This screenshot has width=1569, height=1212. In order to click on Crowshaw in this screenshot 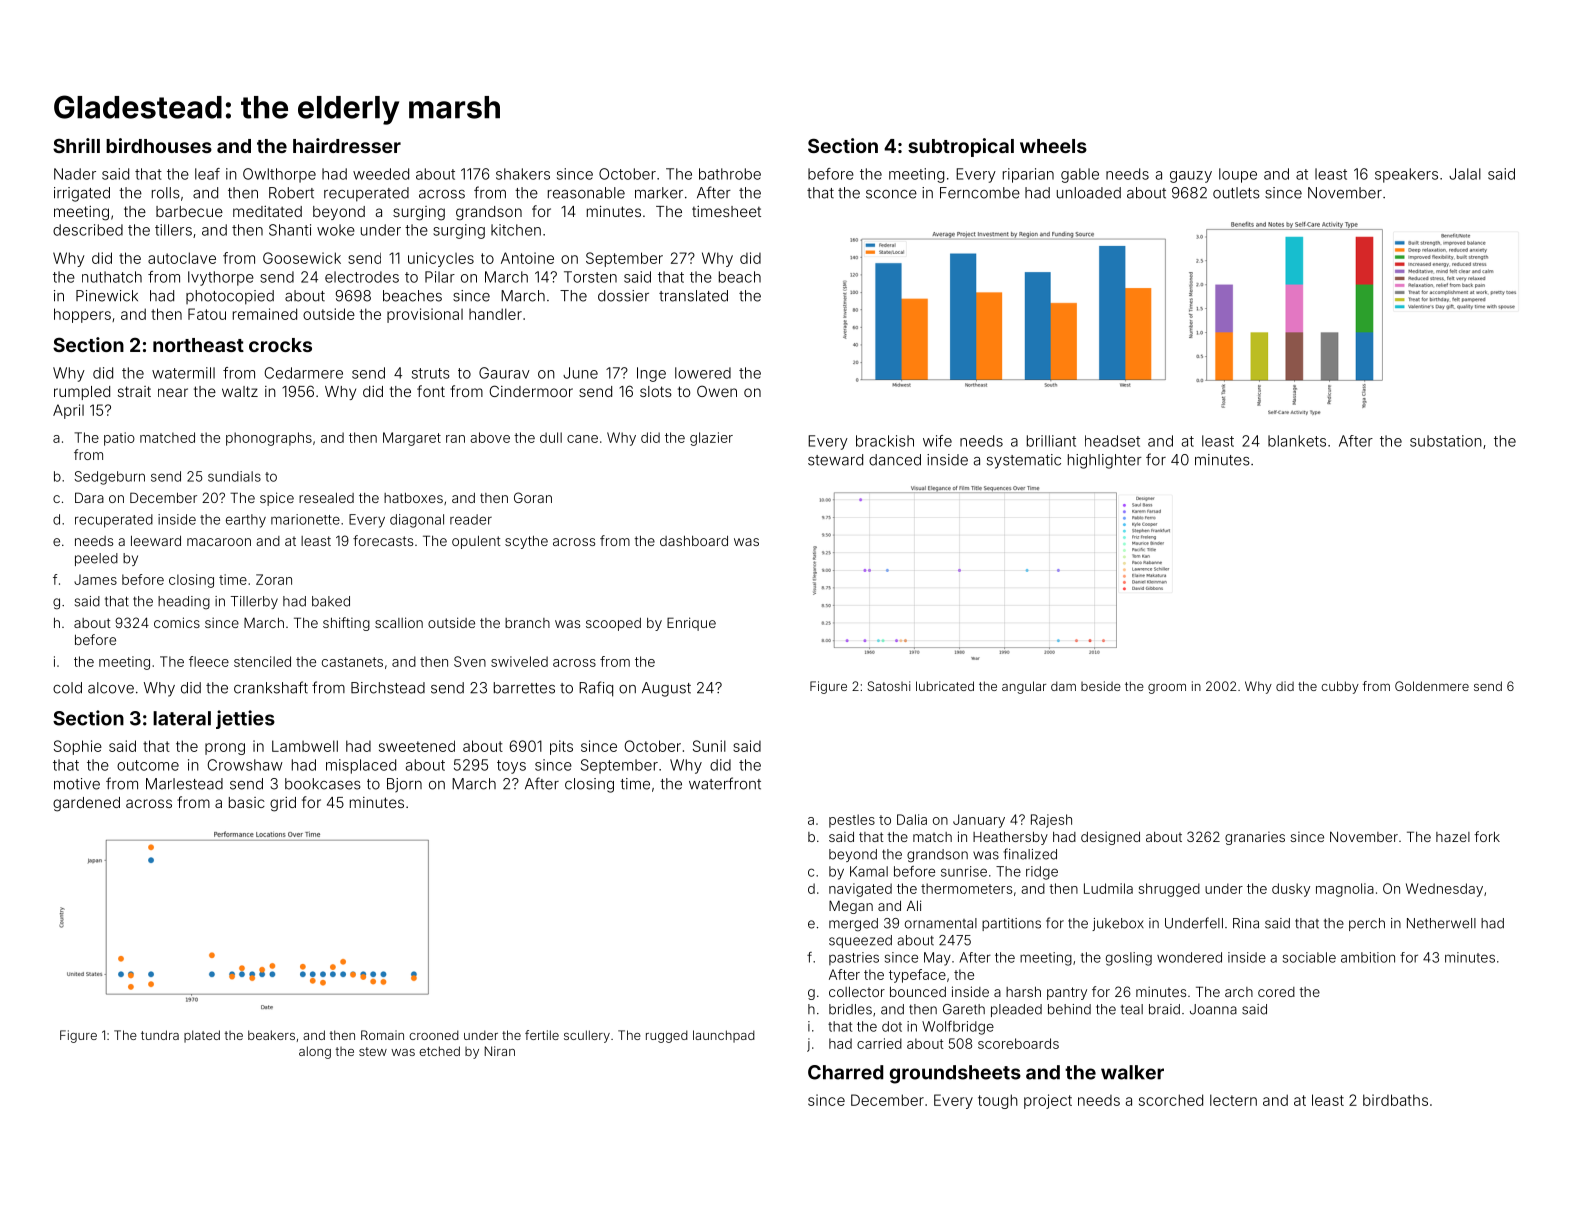, I will do `click(245, 765)`.
